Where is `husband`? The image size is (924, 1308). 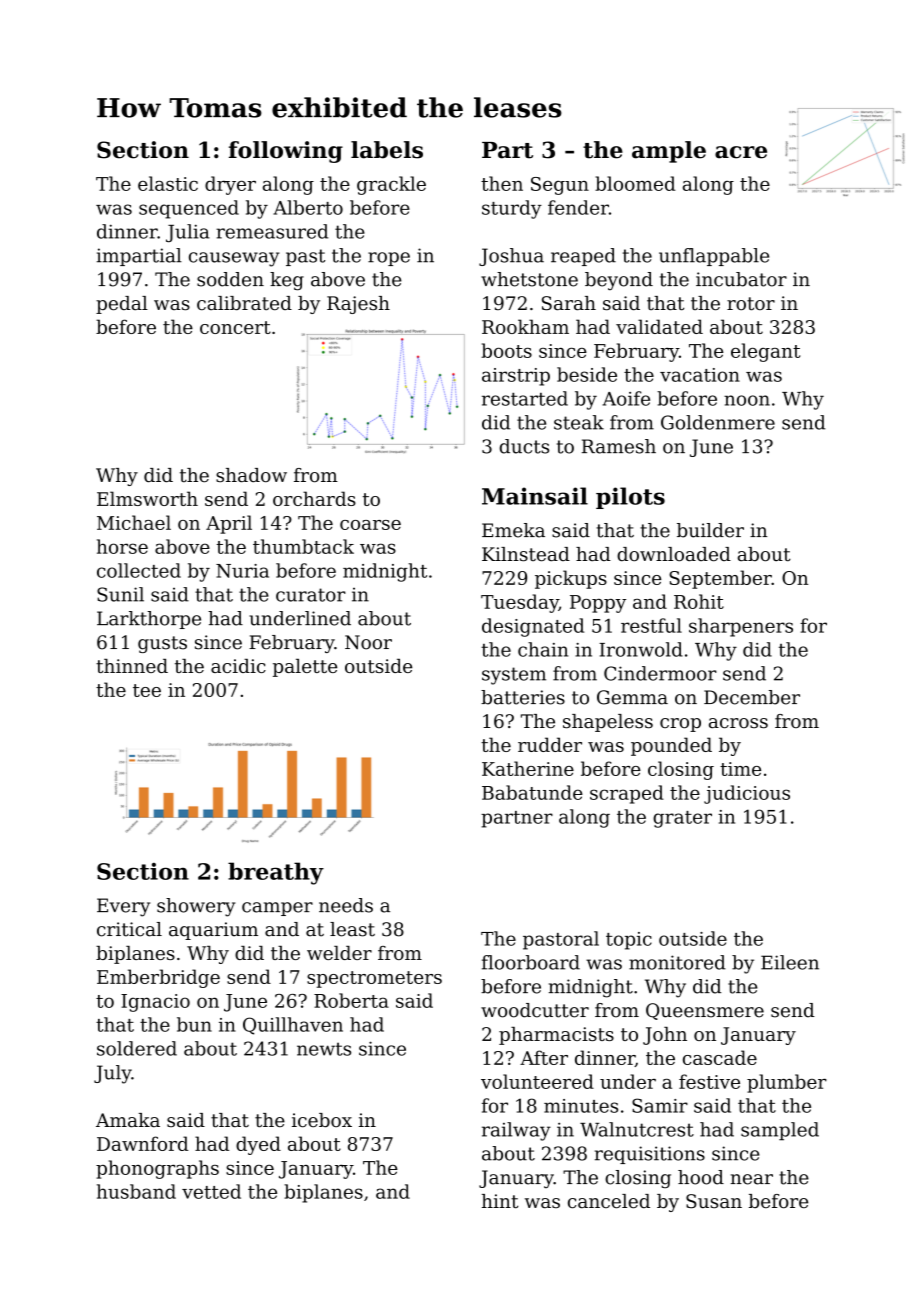
husband is located at coordinates (136, 1191).
